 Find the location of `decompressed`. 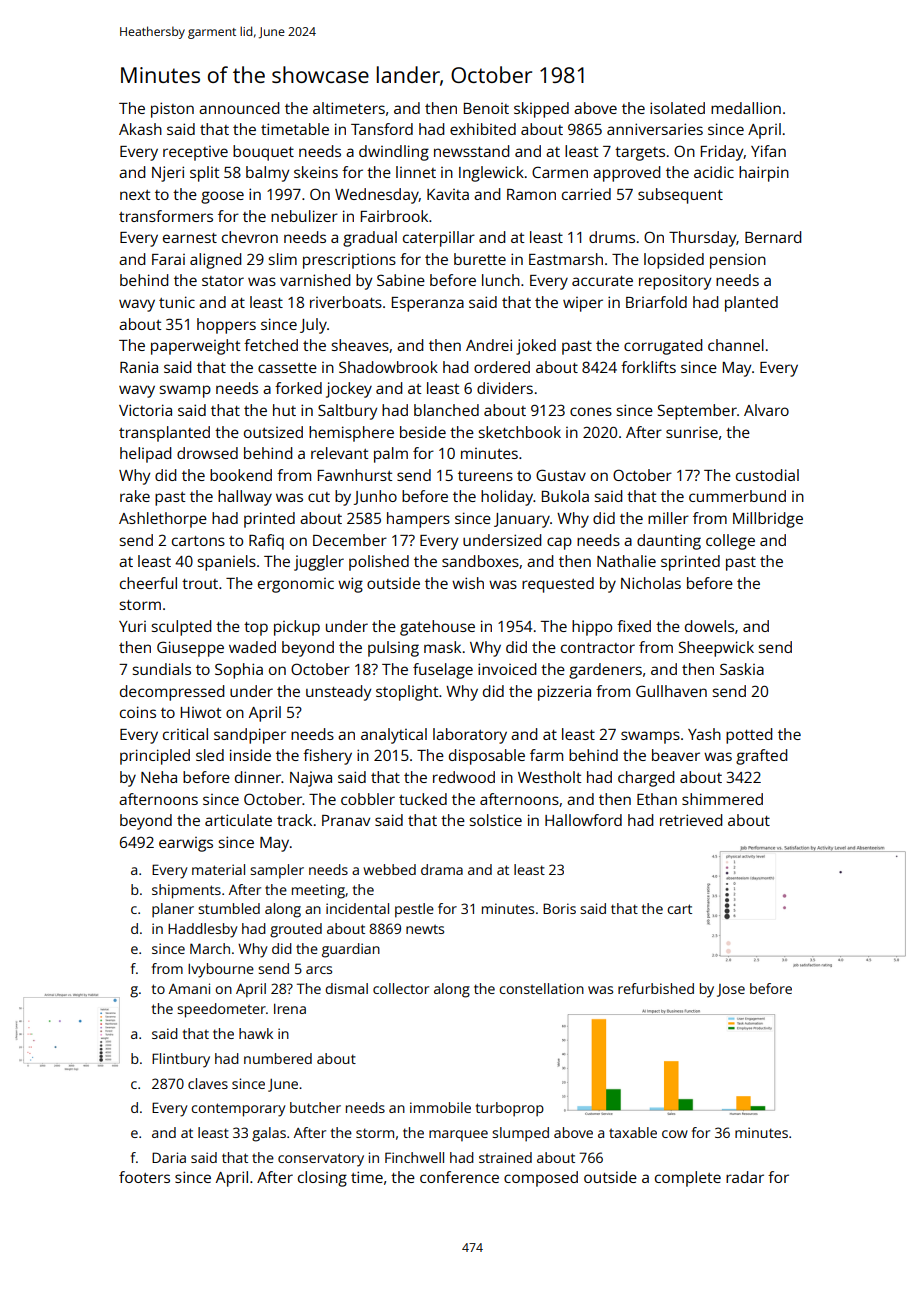

decompressed is located at coordinates (172, 693).
